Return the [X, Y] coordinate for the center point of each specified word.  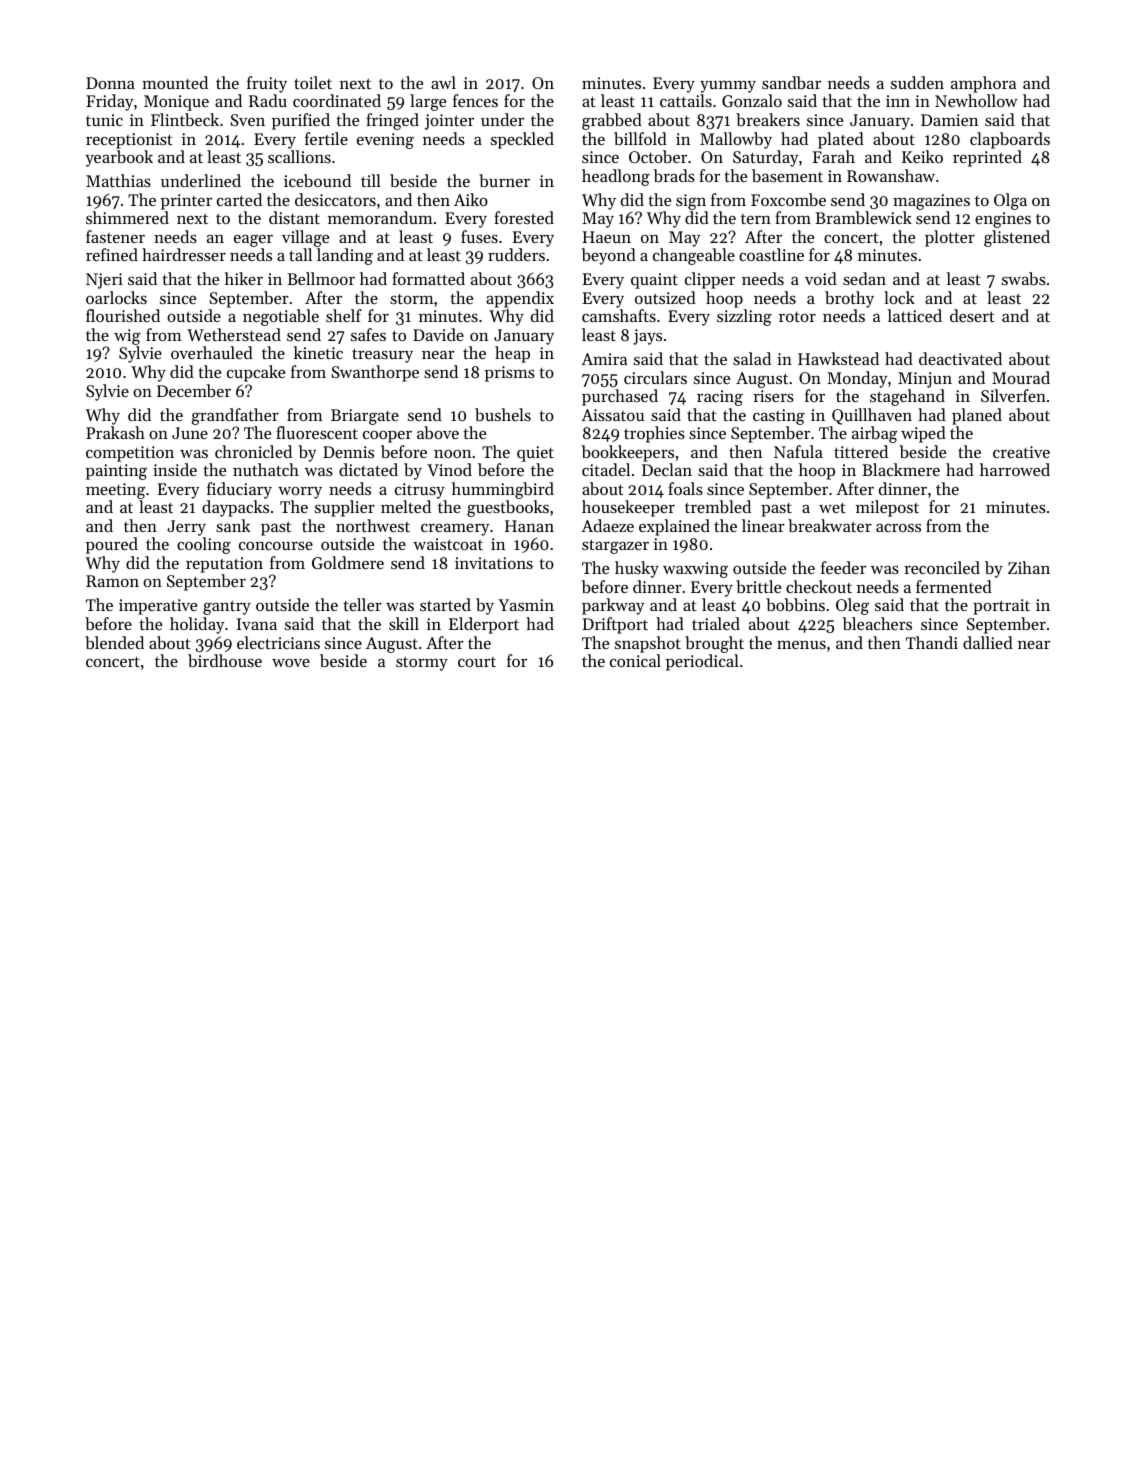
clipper [710, 280]
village [305, 238]
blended [114, 642]
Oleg [852, 606]
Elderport [484, 625]
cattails [686, 100]
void [821, 278]
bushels [503, 414]
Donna [110, 83]
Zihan [1029, 567]
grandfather [235, 416]
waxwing [695, 570]
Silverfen [1013, 395]
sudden [917, 82]
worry [300, 493]
